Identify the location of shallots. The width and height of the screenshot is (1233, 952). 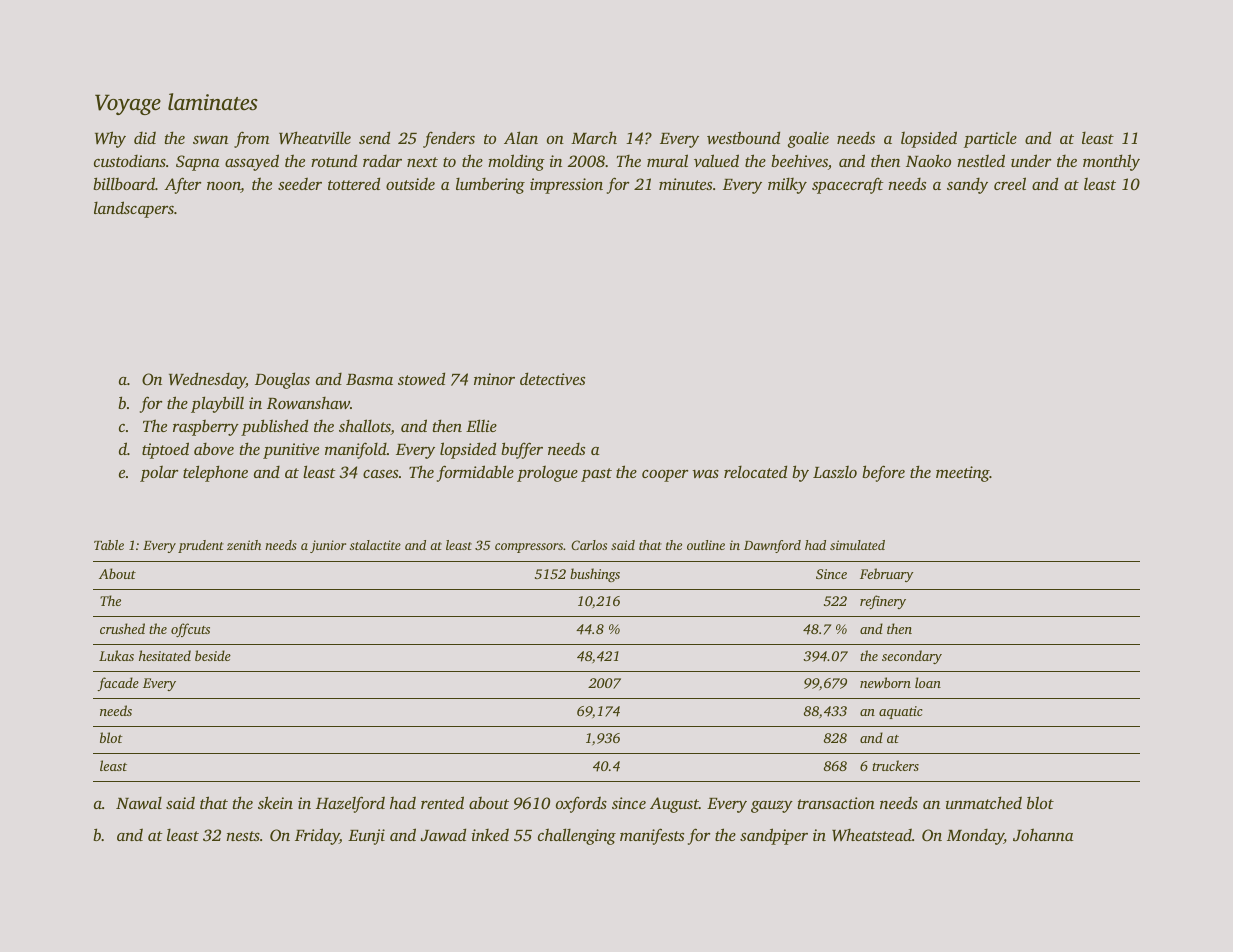
(365, 427).
